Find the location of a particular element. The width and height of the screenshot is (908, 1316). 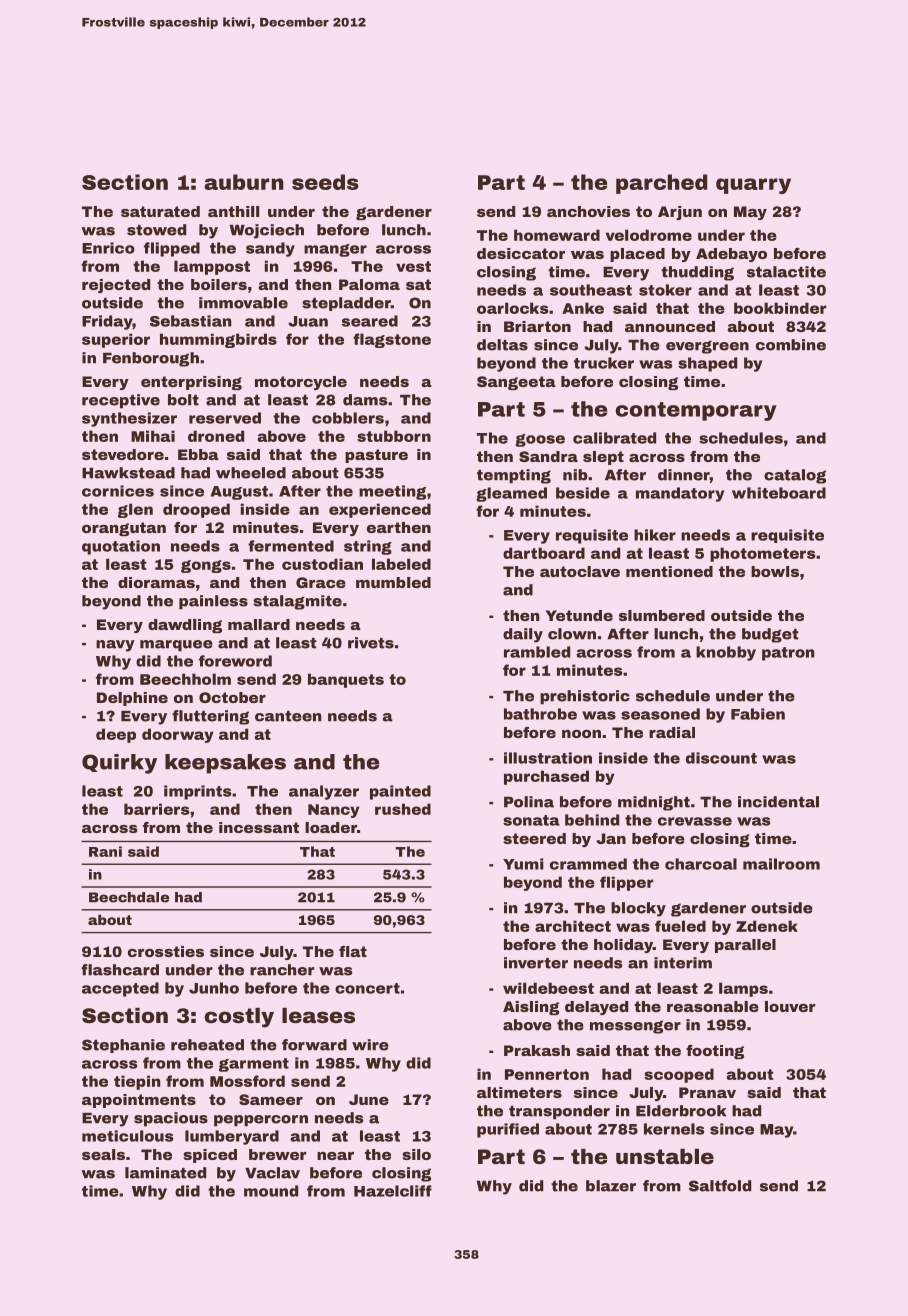

steered is located at coordinates (534, 838).
